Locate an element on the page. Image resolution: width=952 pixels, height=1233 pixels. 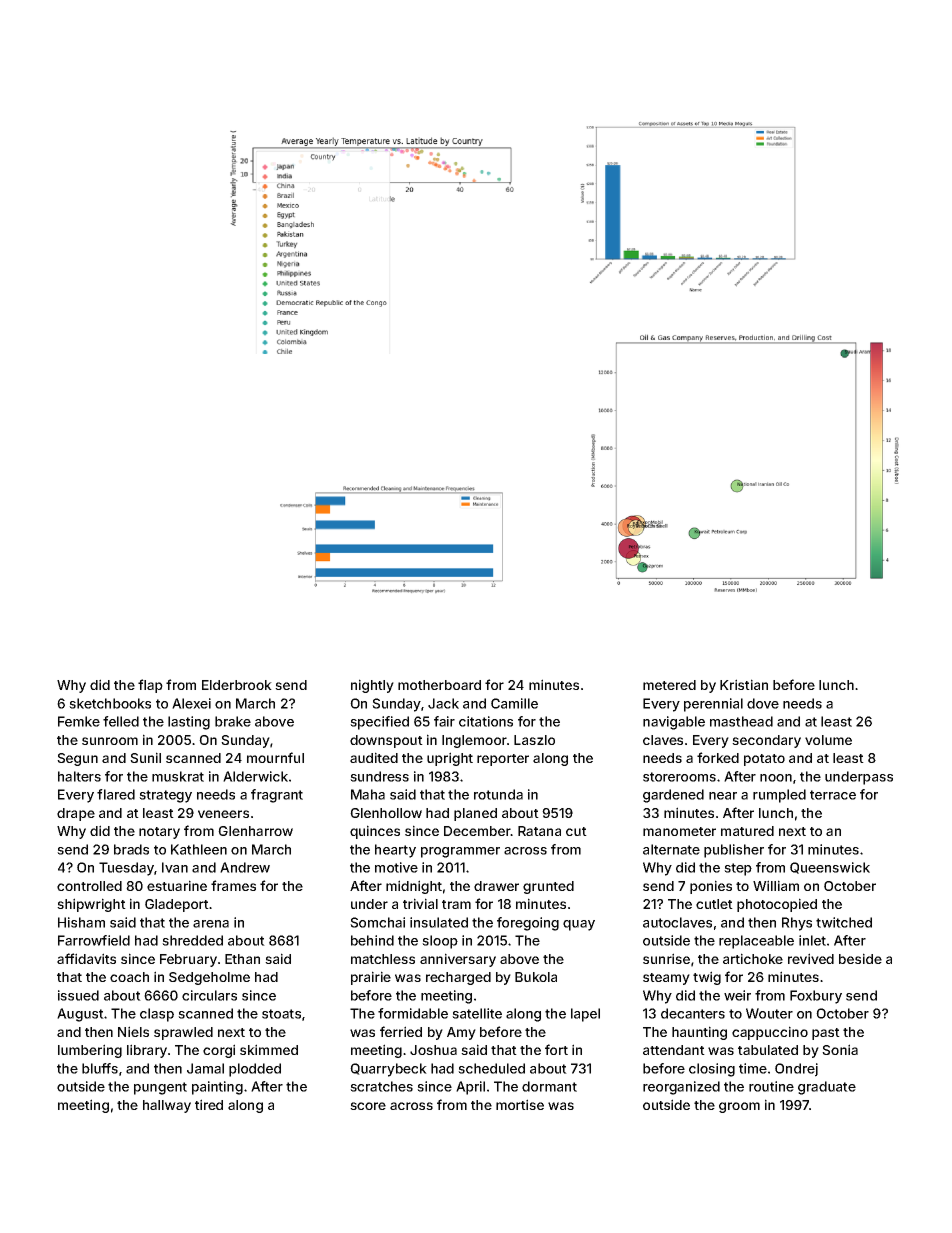
motherboard is located at coordinates (439, 685).
